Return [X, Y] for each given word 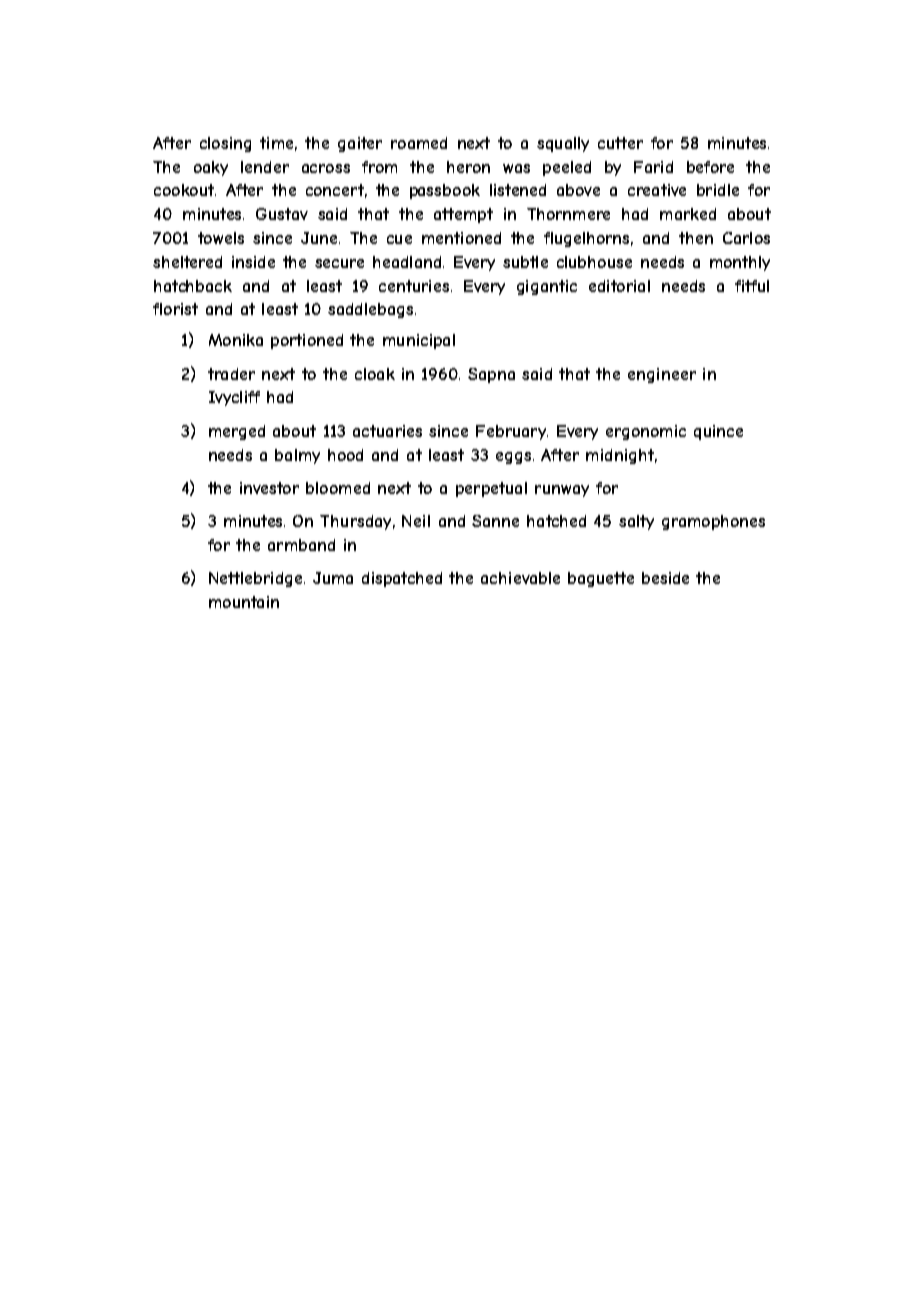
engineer [662, 375]
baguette [601, 579]
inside [253, 262]
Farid [653, 167]
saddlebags [370, 310]
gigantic [547, 287]
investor [269, 488]
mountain [244, 602]
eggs [513, 458]
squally [563, 144]
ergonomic [646, 432]
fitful [752, 286]
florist [175, 309]
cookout [184, 190]
